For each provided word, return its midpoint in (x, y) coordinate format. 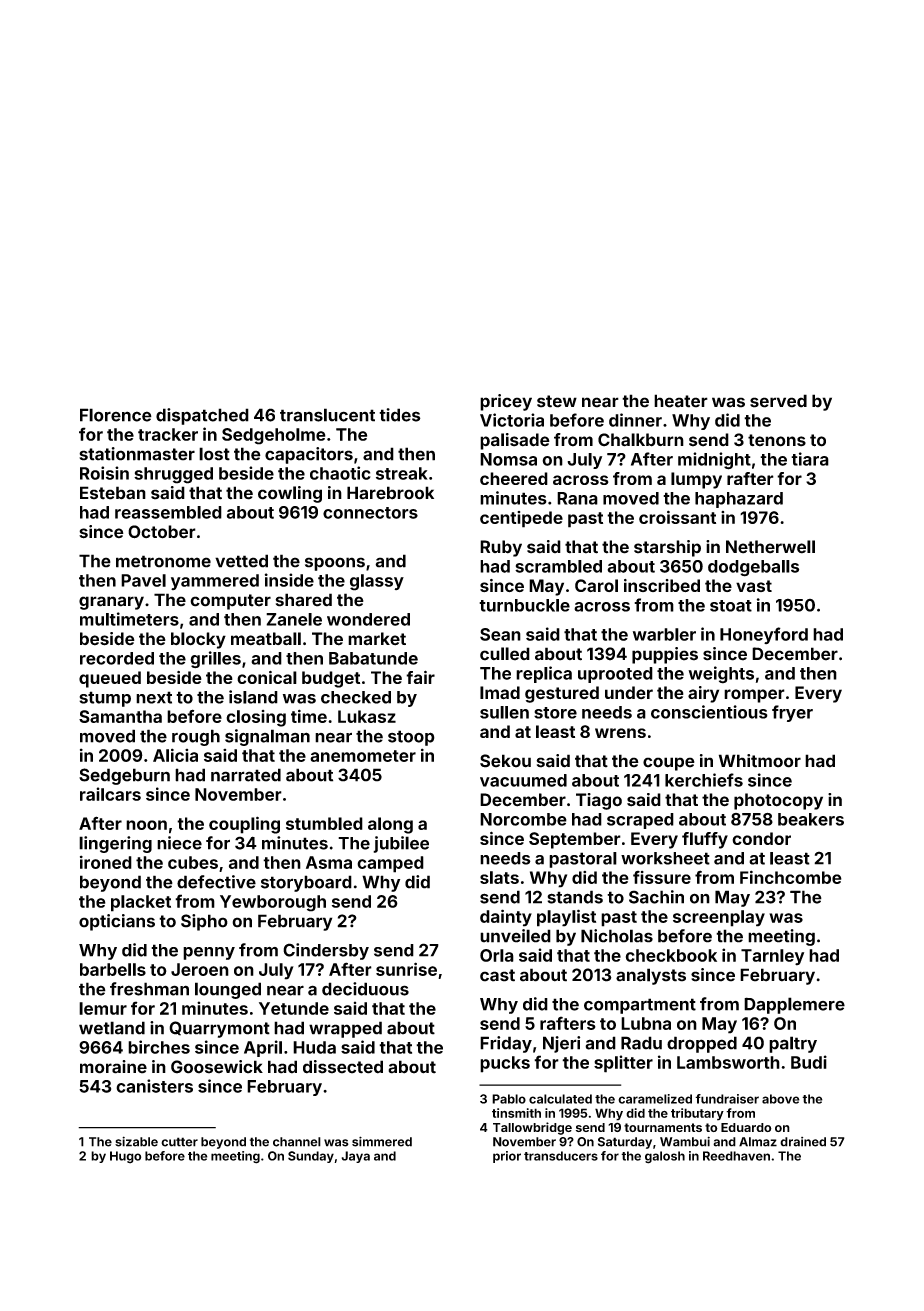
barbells (113, 969)
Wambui (685, 1141)
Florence (116, 415)
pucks (505, 1064)
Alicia (175, 755)
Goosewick (217, 1067)
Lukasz (367, 716)
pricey (506, 402)
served (778, 401)
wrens (620, 733)
